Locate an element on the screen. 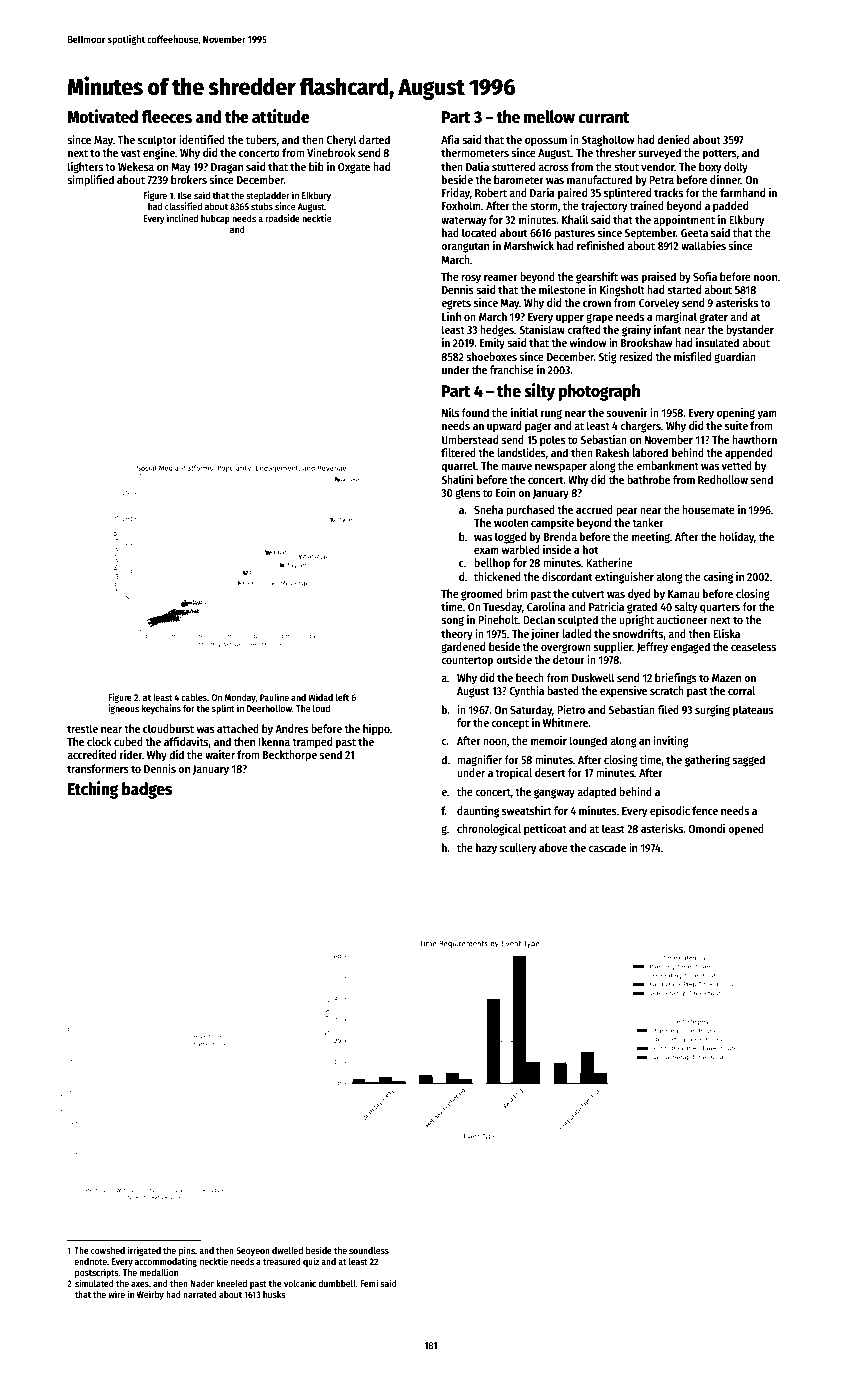 Image resolution: width=849 pixels, height=1400 pixels. Beckthorpe is located at coordinates (290, 756).
